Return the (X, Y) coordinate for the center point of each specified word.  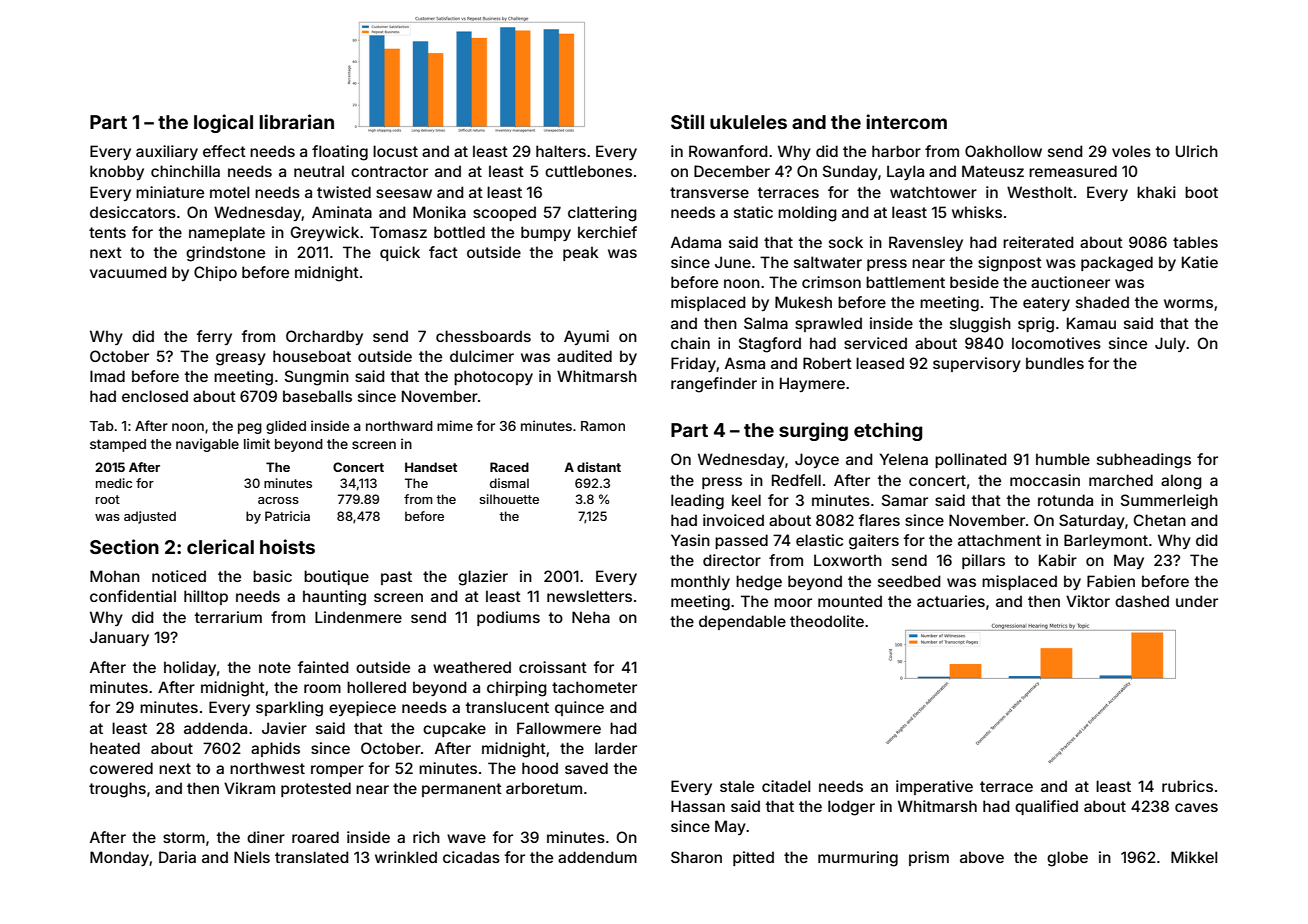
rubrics (1187, 786)
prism (929, 858)
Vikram (249, 788)
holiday (190, 668)
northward (399, 426)
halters (561, 151)
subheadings (1144, 461)
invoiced (733, 520)
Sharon (696, 857)
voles (1131, 151)
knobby (117, 172)
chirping (517, 689)
